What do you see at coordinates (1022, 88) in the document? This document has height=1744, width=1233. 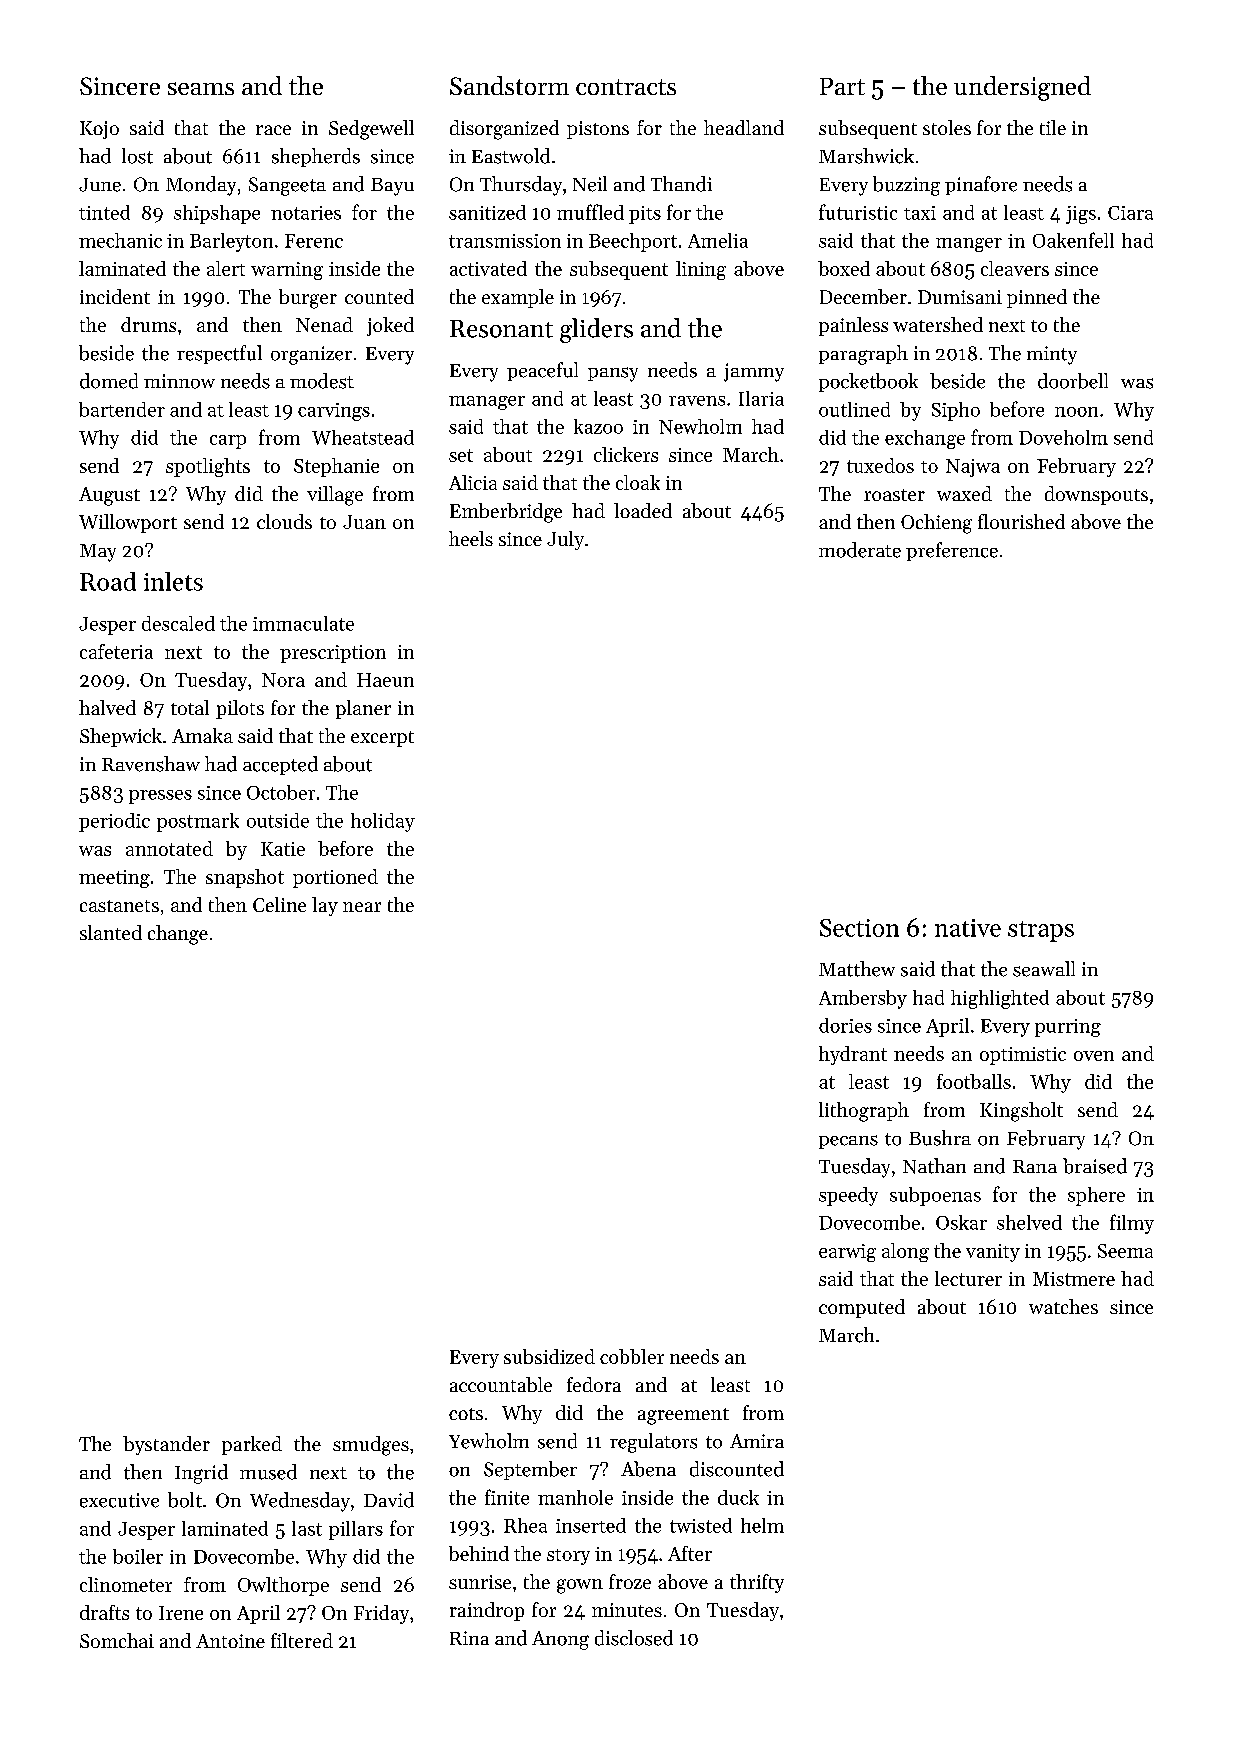 I see `undersigned` at bounding box center [1022, 88].
